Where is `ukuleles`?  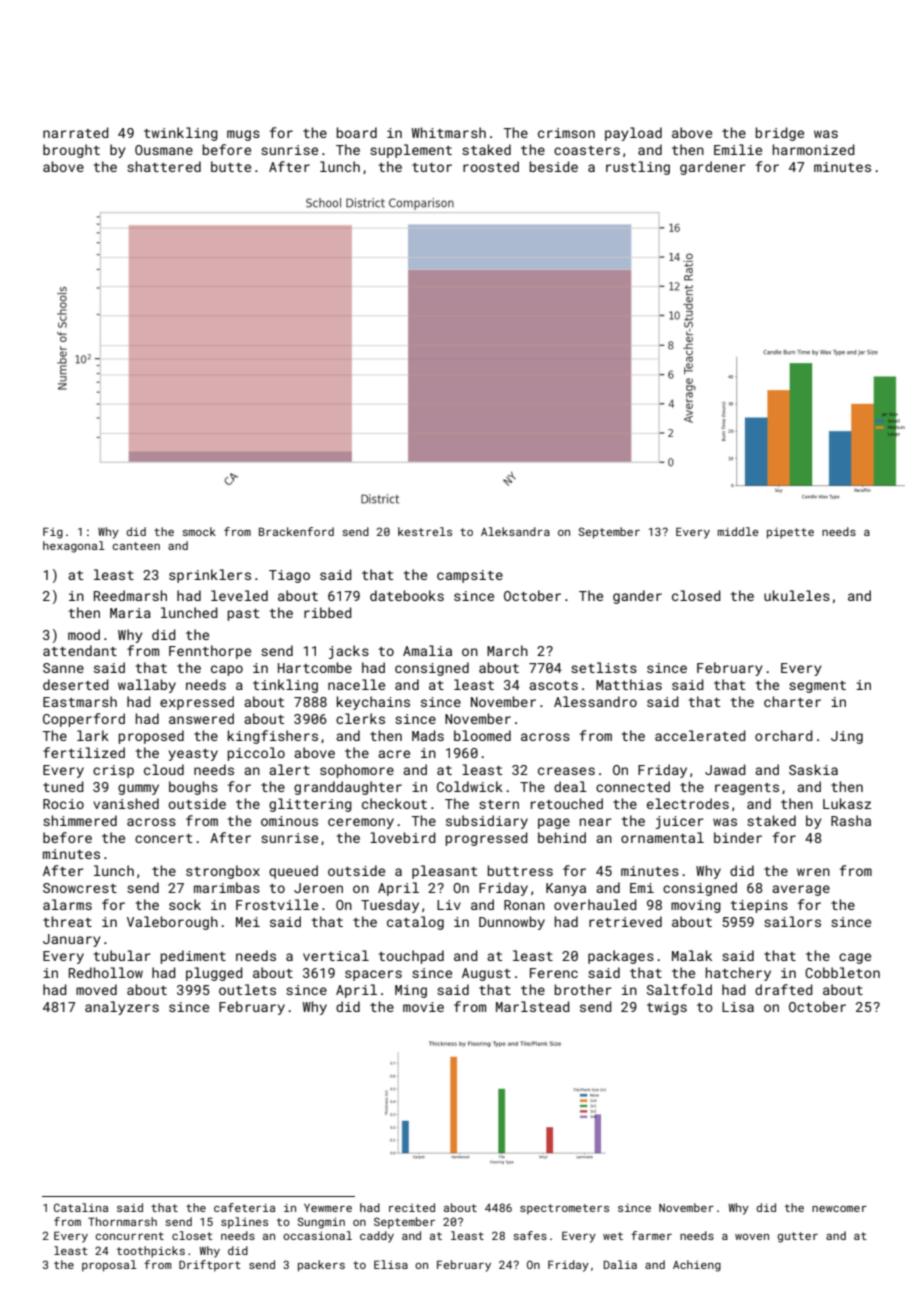 ukuleles is located at coordinates (797, 595).
